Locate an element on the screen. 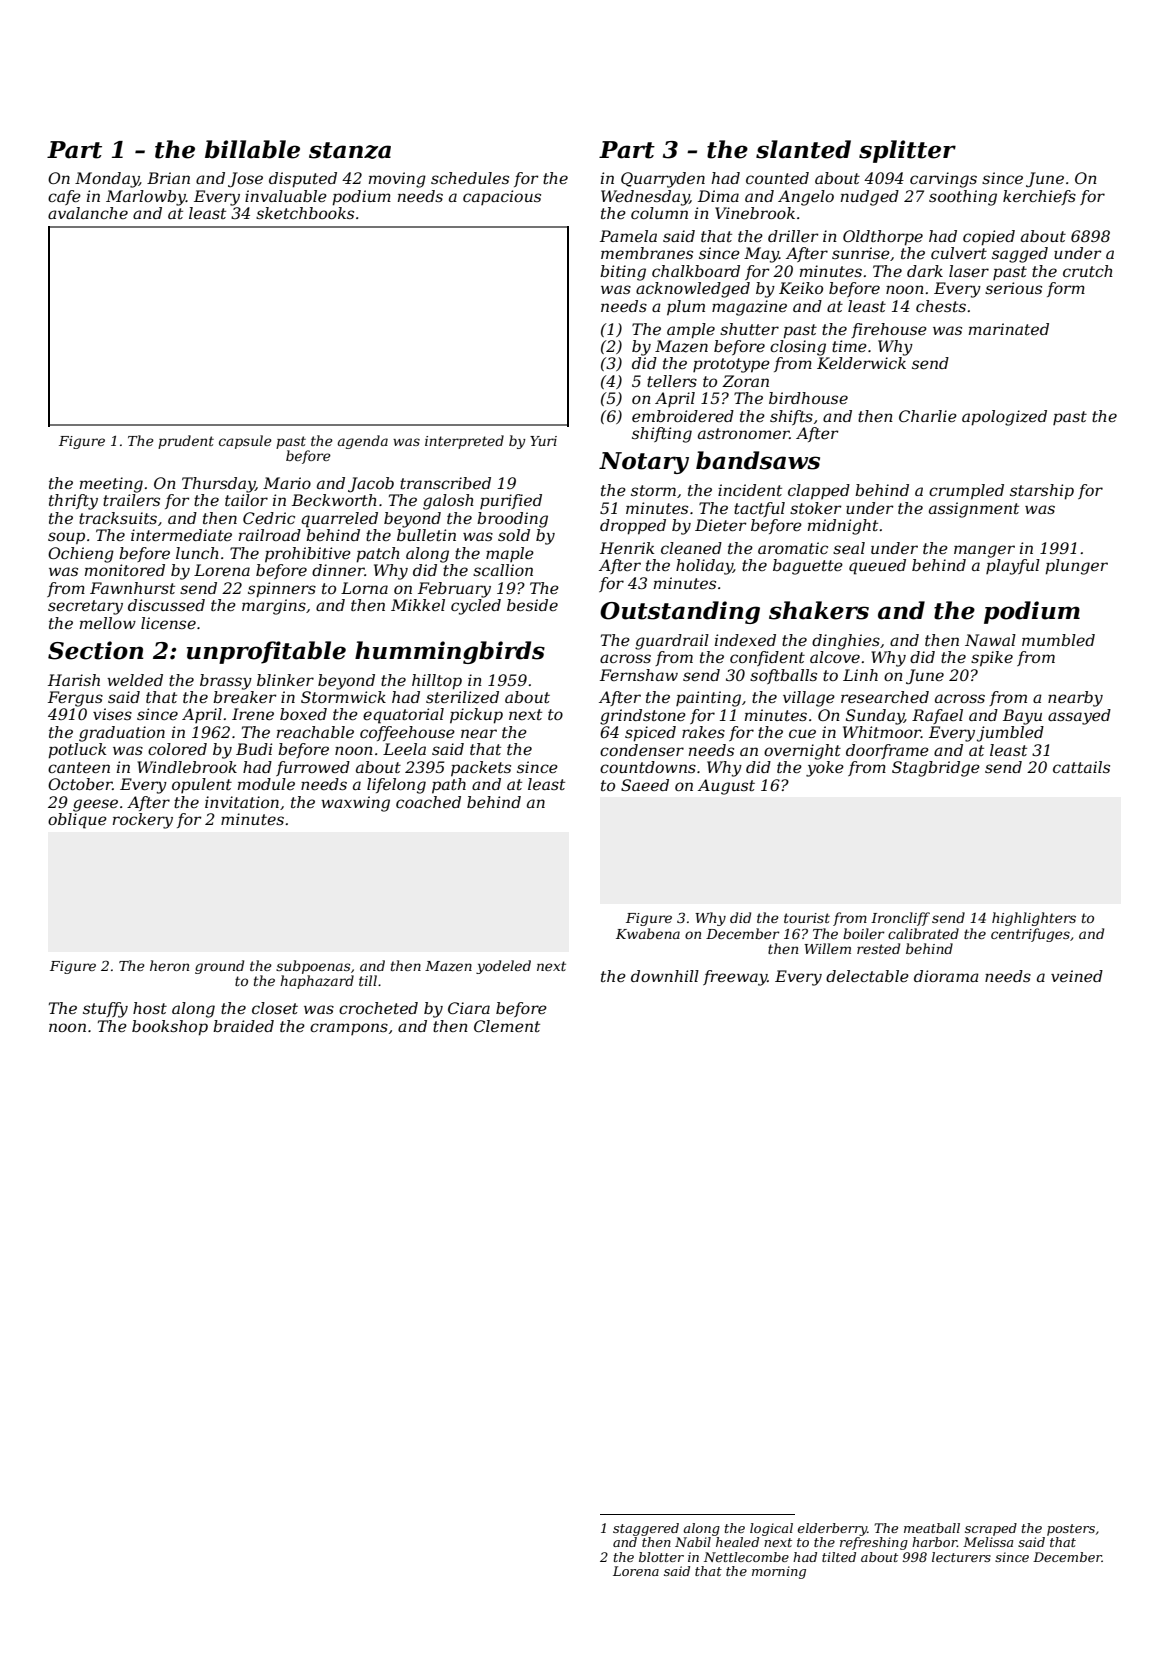 The height and width of the screenshot is (1654, 1169). kerchiefs is located at coordinates (1039, 197).
